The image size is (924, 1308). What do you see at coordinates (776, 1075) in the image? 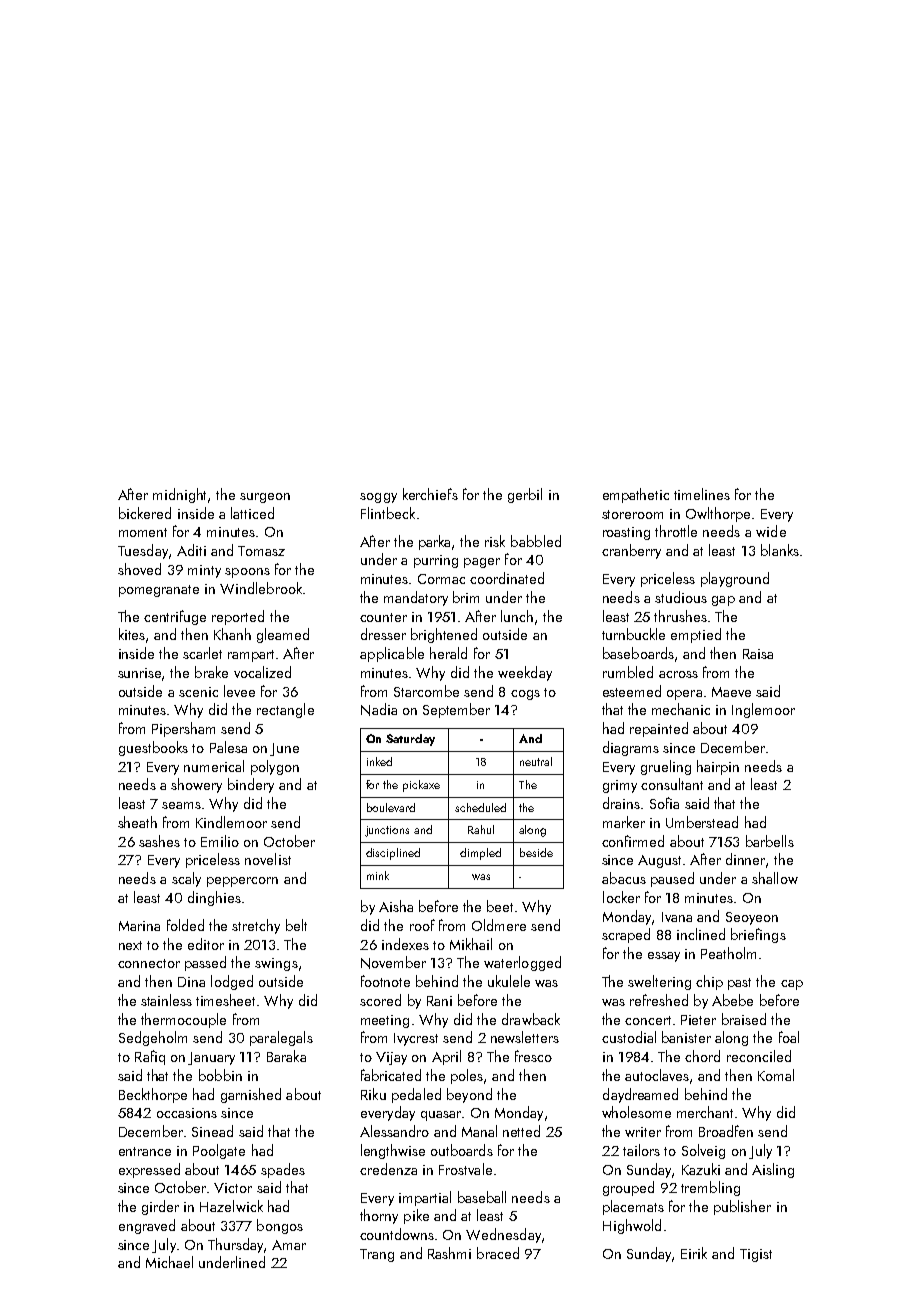
I see `Komal` at bounding box center [776, 1075].
